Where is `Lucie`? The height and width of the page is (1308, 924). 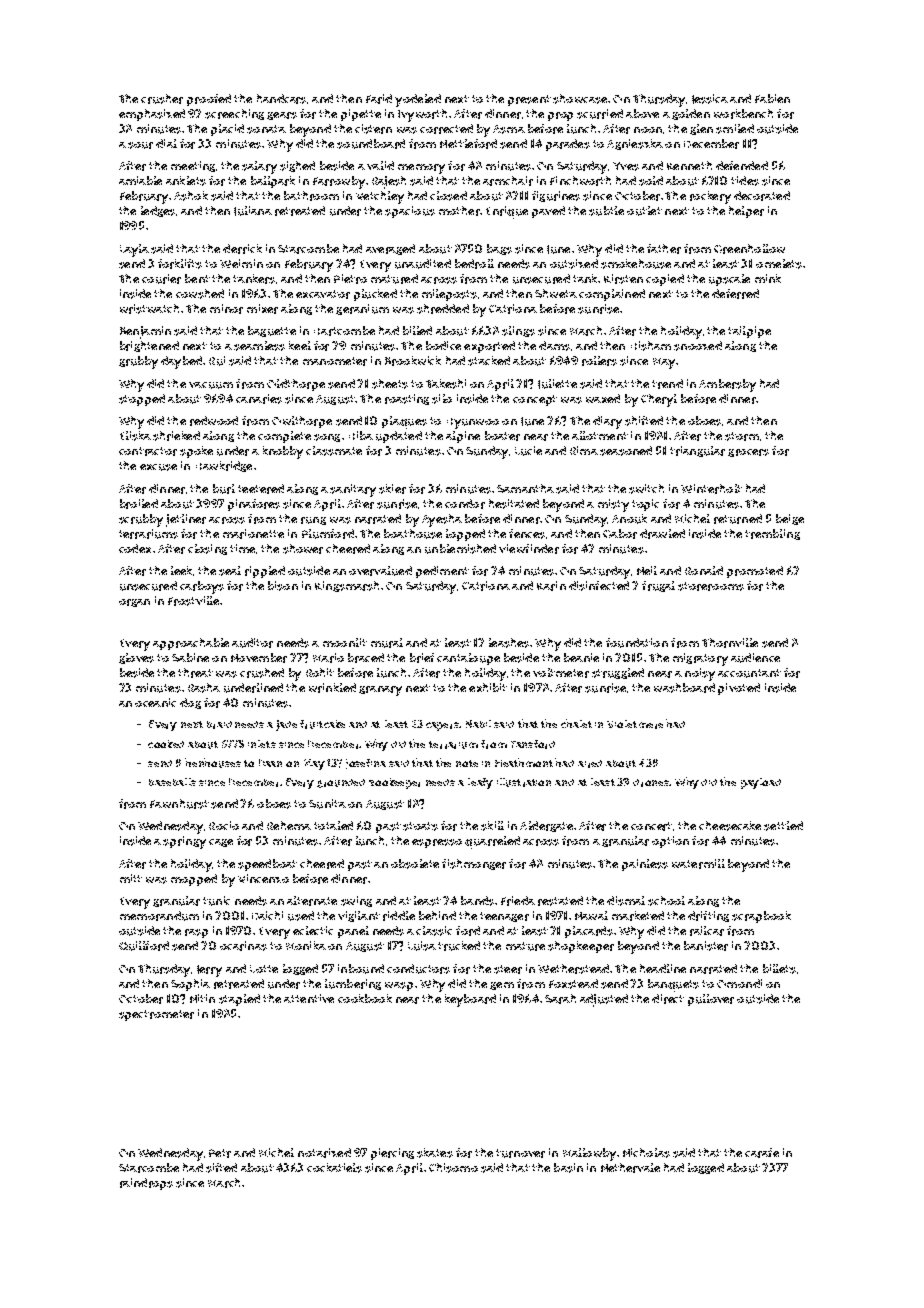 Lucie is located at coordinates (528, 451).
